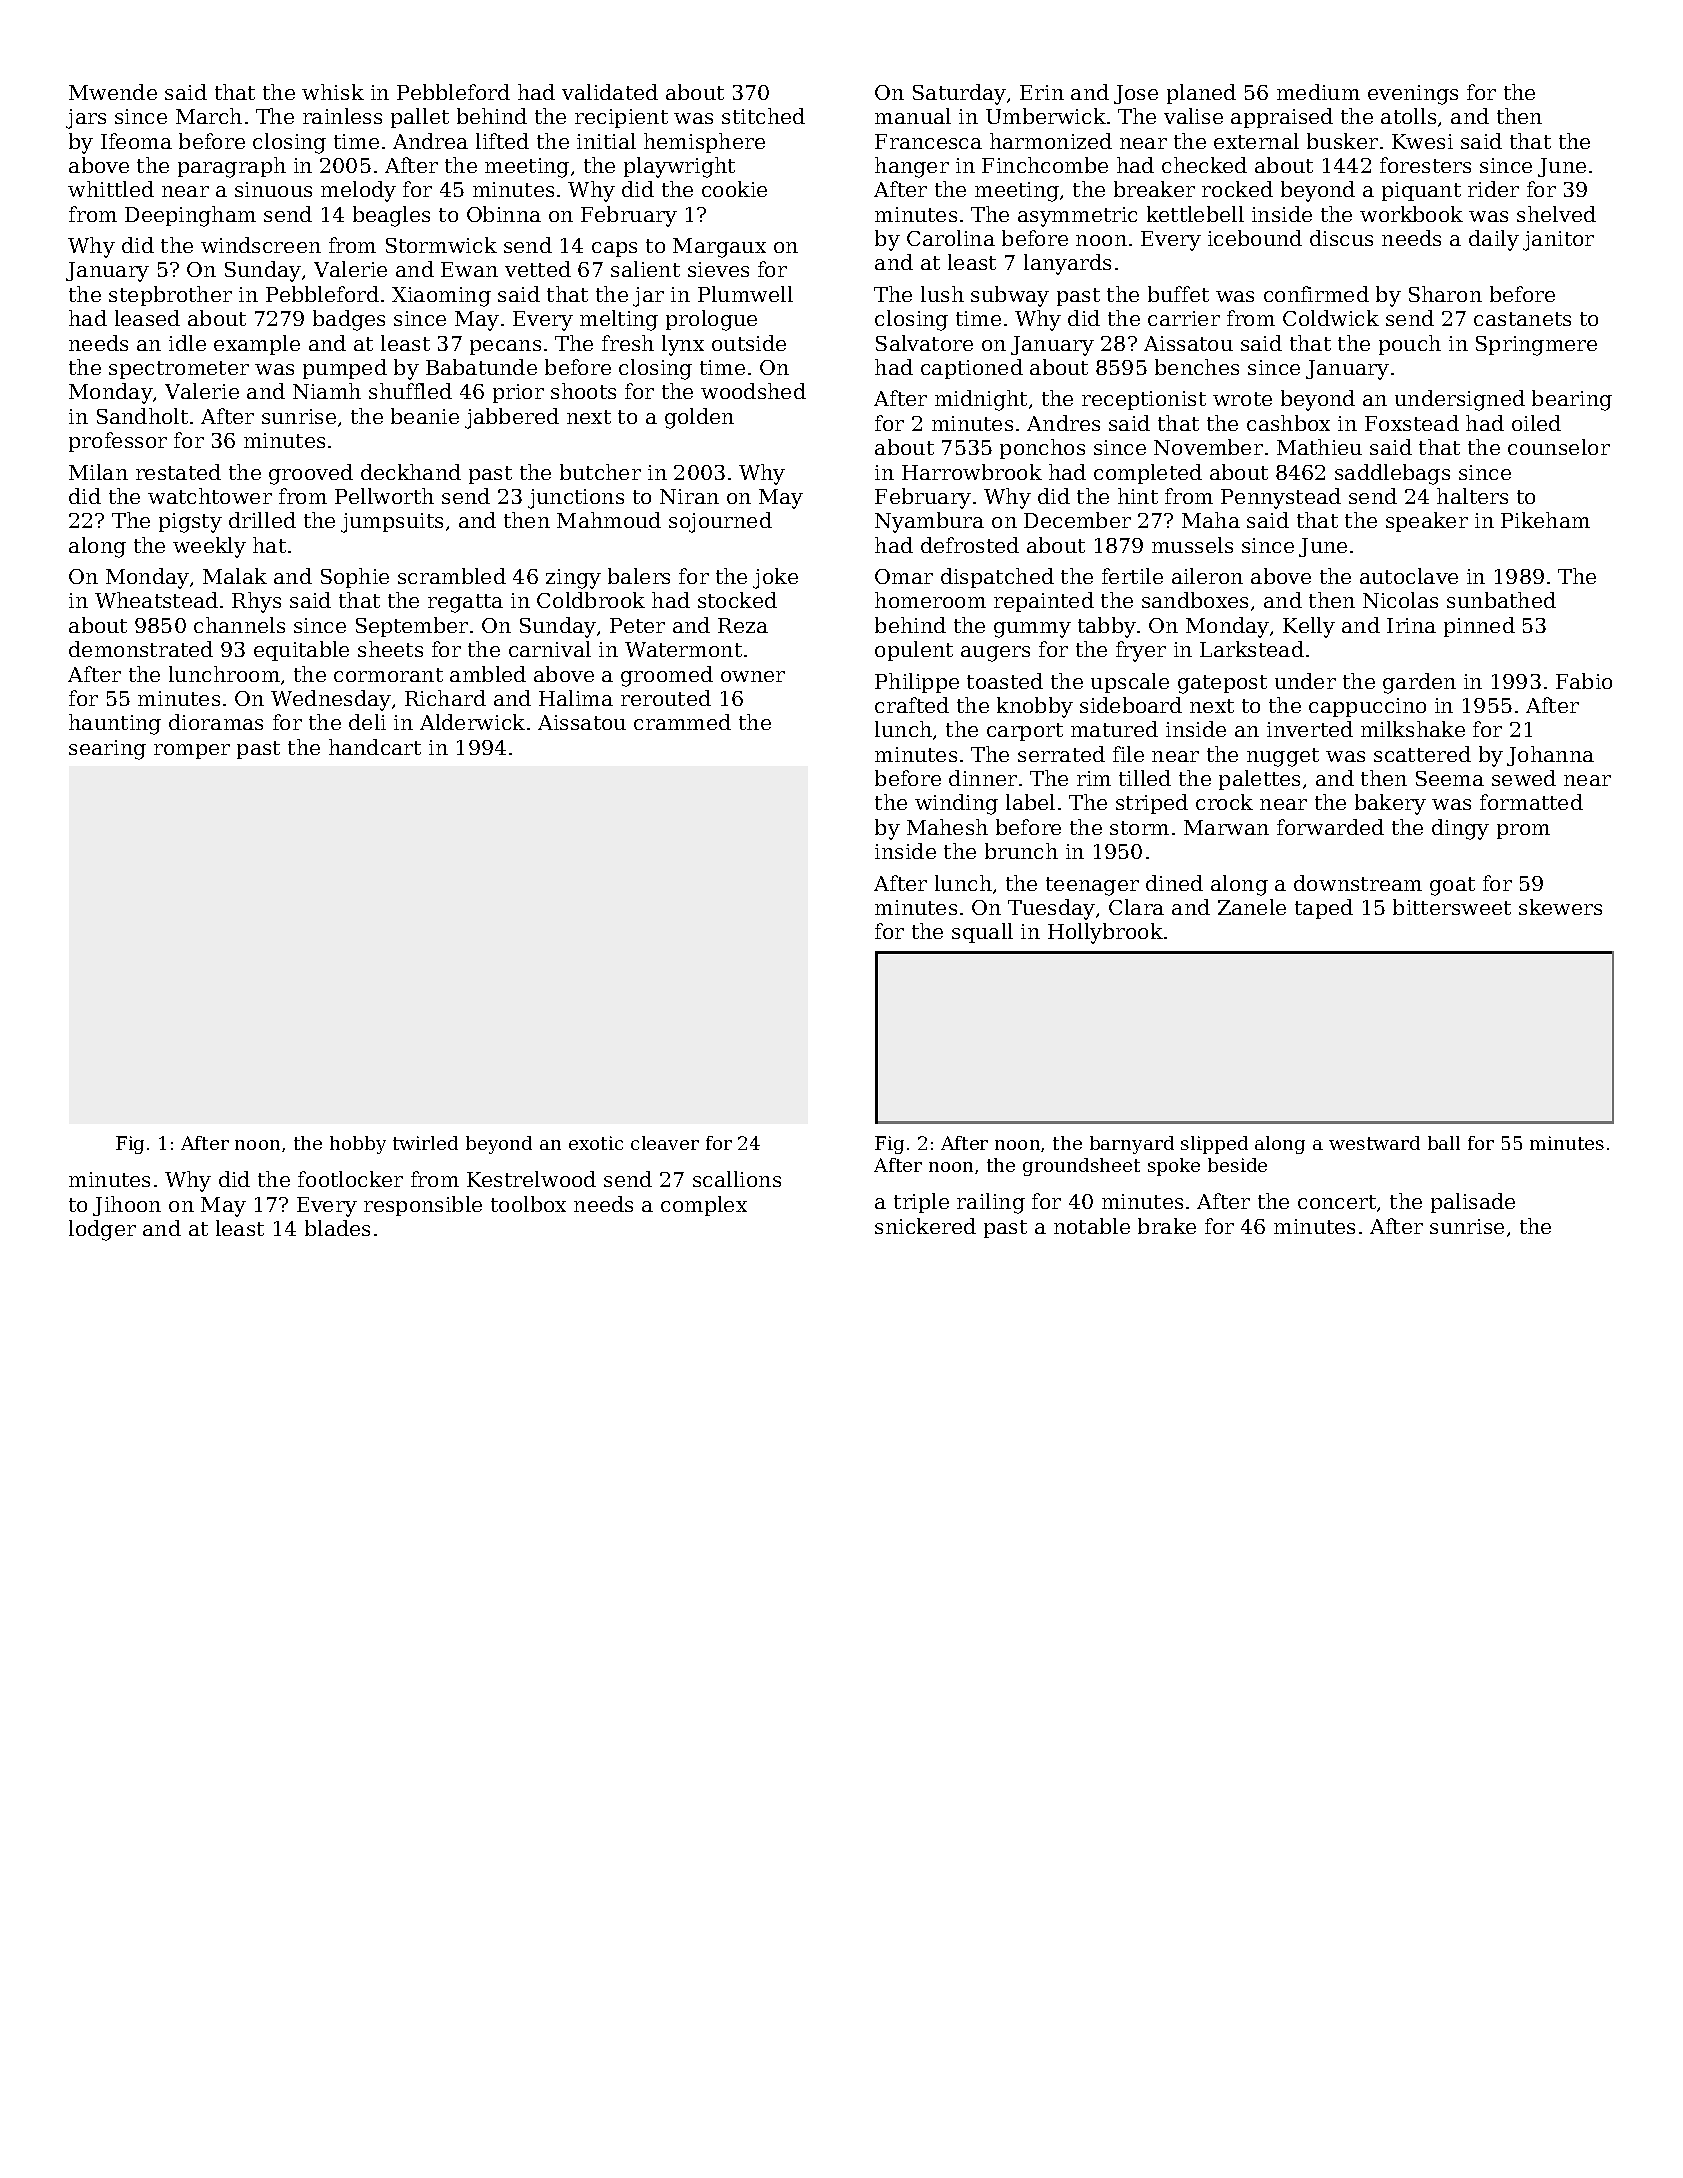 This document has width=1683, height=2178. Describe the element at coordinates (256, 602) in the document. I see `Rhys` at that location.
